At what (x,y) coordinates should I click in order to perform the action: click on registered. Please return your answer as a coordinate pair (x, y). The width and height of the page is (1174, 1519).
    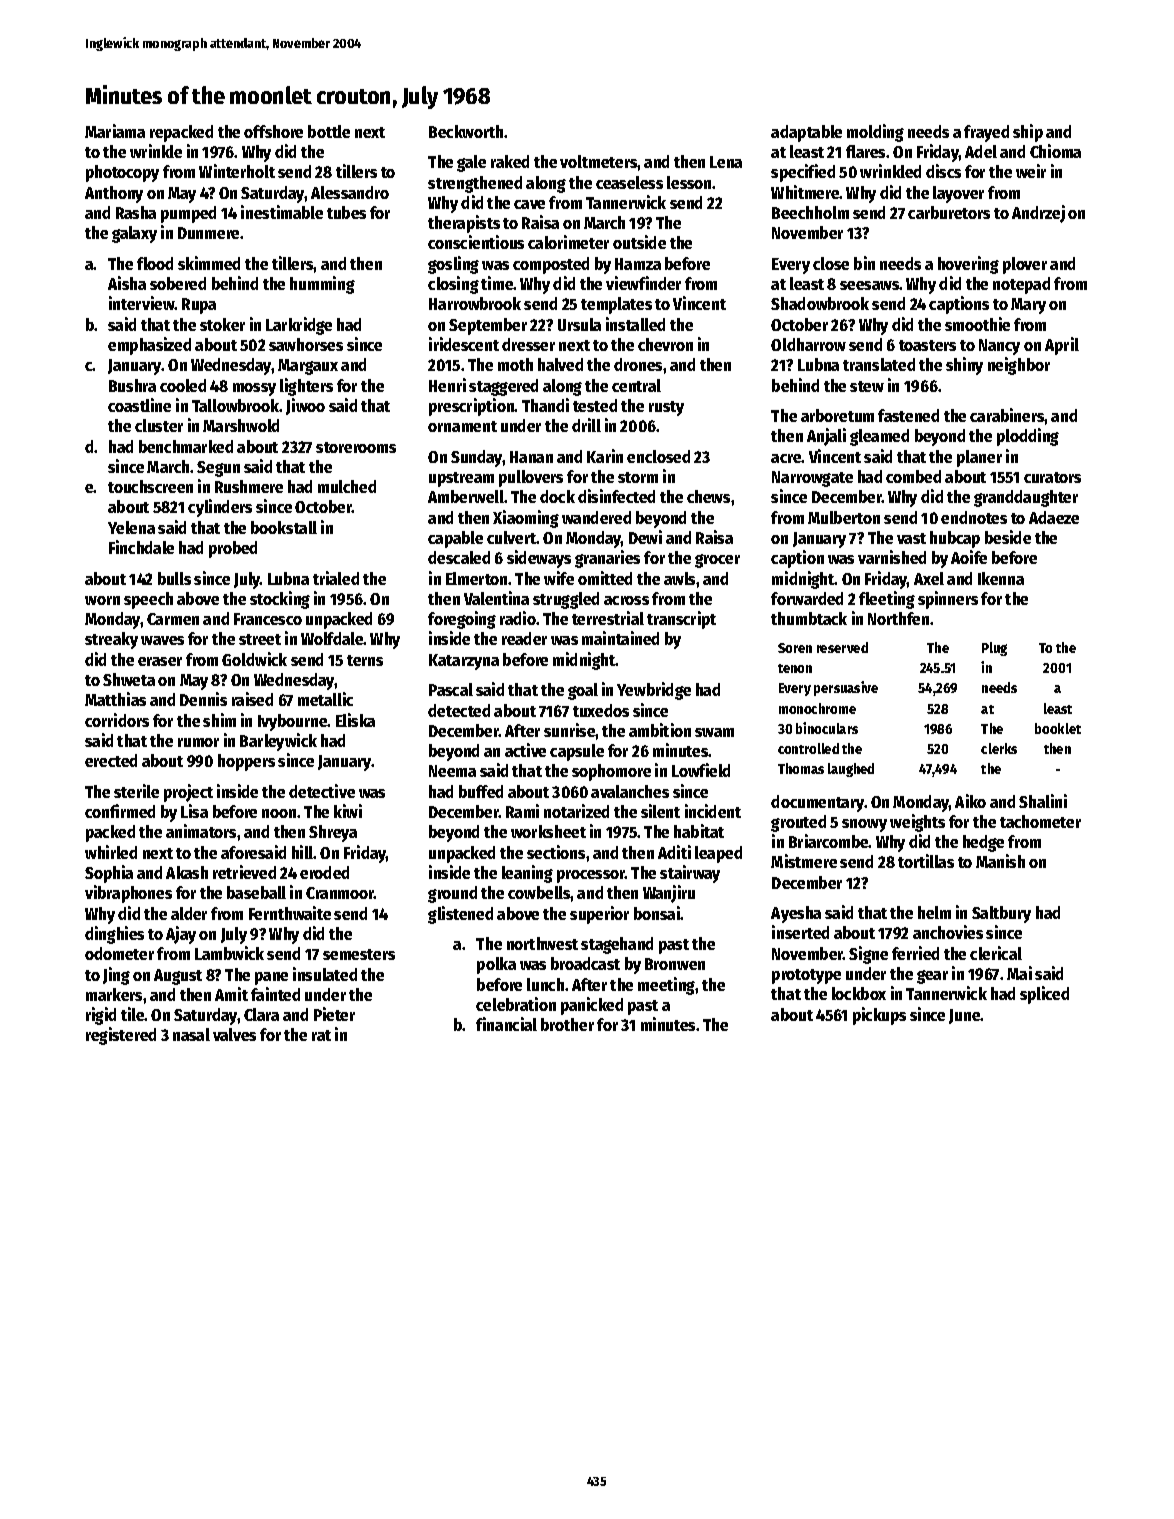
    Looking at the image, I should click on (121, 1036).
